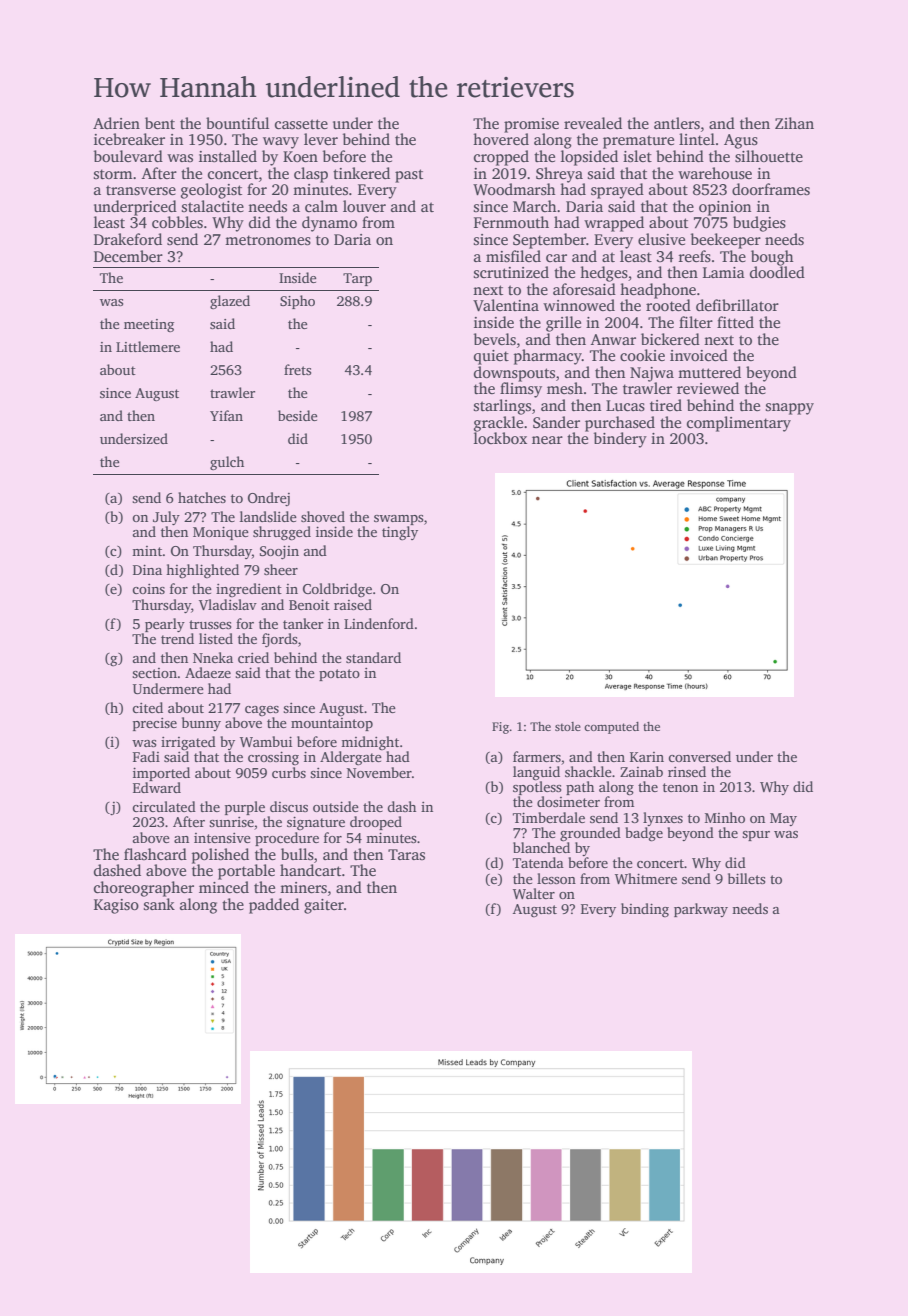 The image size is (908, 1316). What do you see at coordinates (614, 224) in the image?
I see `wrapped` at bounding box center [614, 224].
